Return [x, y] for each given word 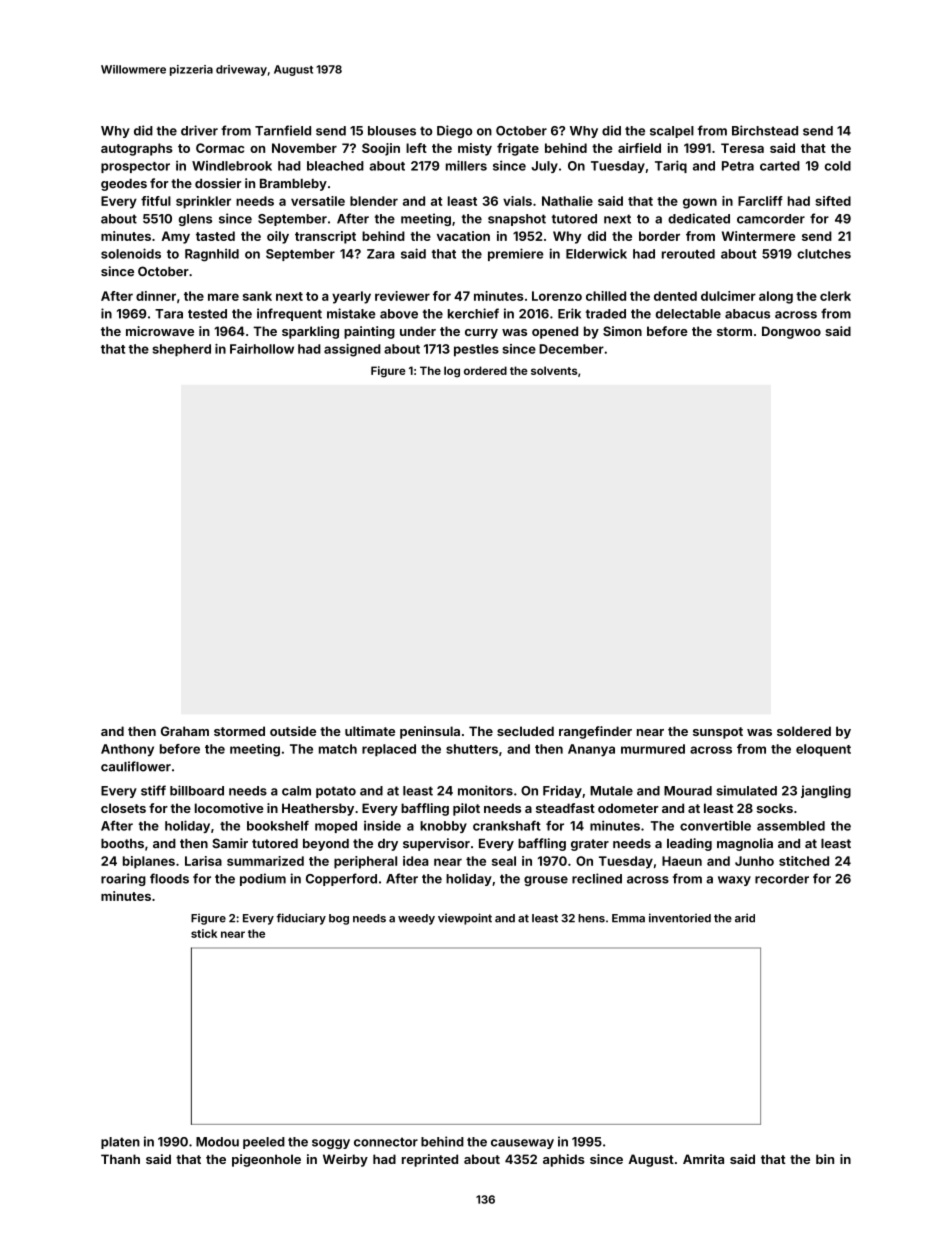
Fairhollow [262, 349]
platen [120, 1143]
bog [339, 919]
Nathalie [567, 201]
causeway [522, 1144]
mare [223, 297]
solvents [554, 370]
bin [825, 1159]
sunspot [718, 733]
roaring [123, 879]
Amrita [703, 1159]
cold [838, 166]
